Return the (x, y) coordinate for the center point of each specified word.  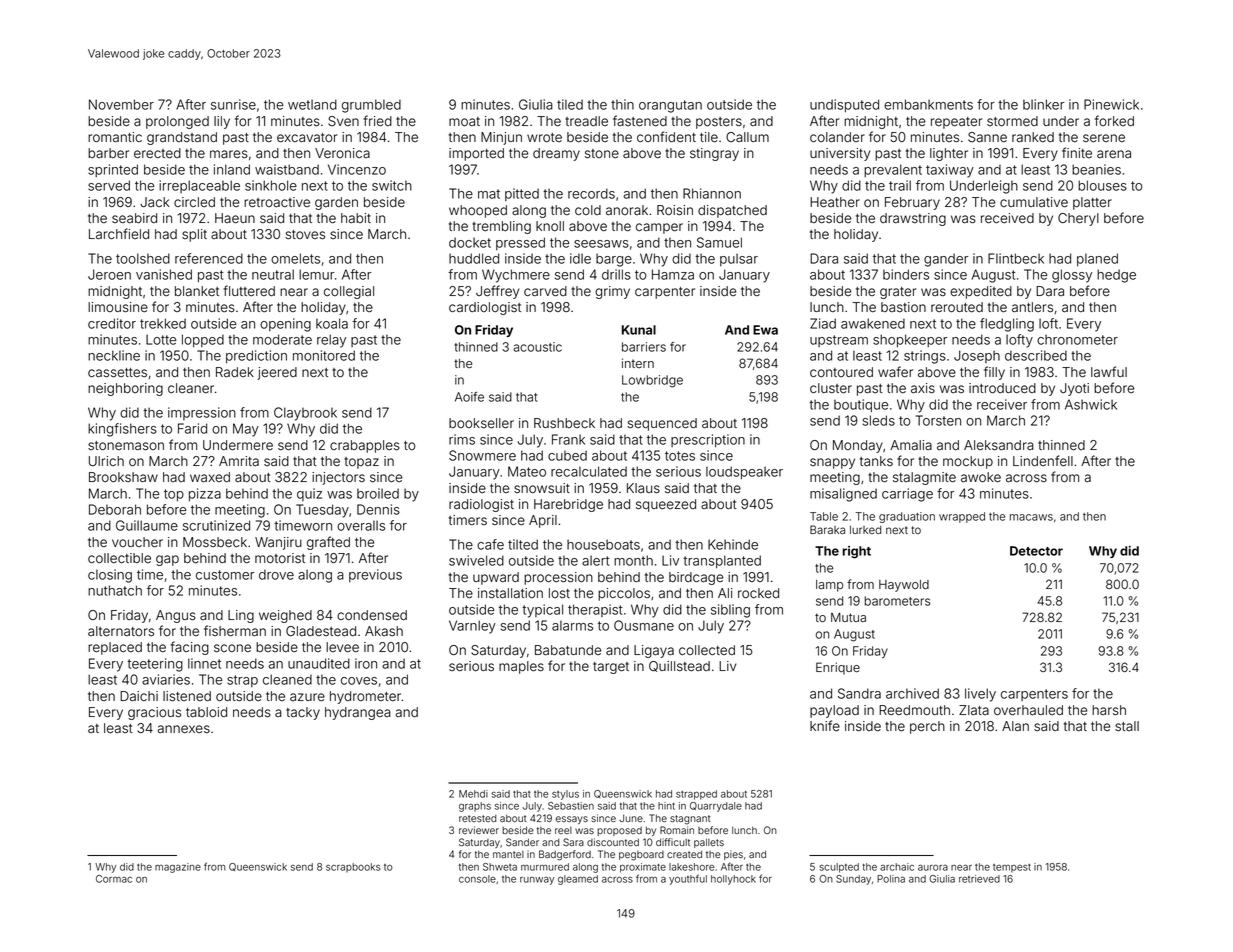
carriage (907, 495)
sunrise (233, 104)
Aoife (469, 397)
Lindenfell (1043, 461)
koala (332, 323)
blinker (1043, 104)
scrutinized (216, 525)
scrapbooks (353, 868)
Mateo (527, 471)
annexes (184, 729)
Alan (1015, 726)
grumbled (371, 106)
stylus (565, 795)
